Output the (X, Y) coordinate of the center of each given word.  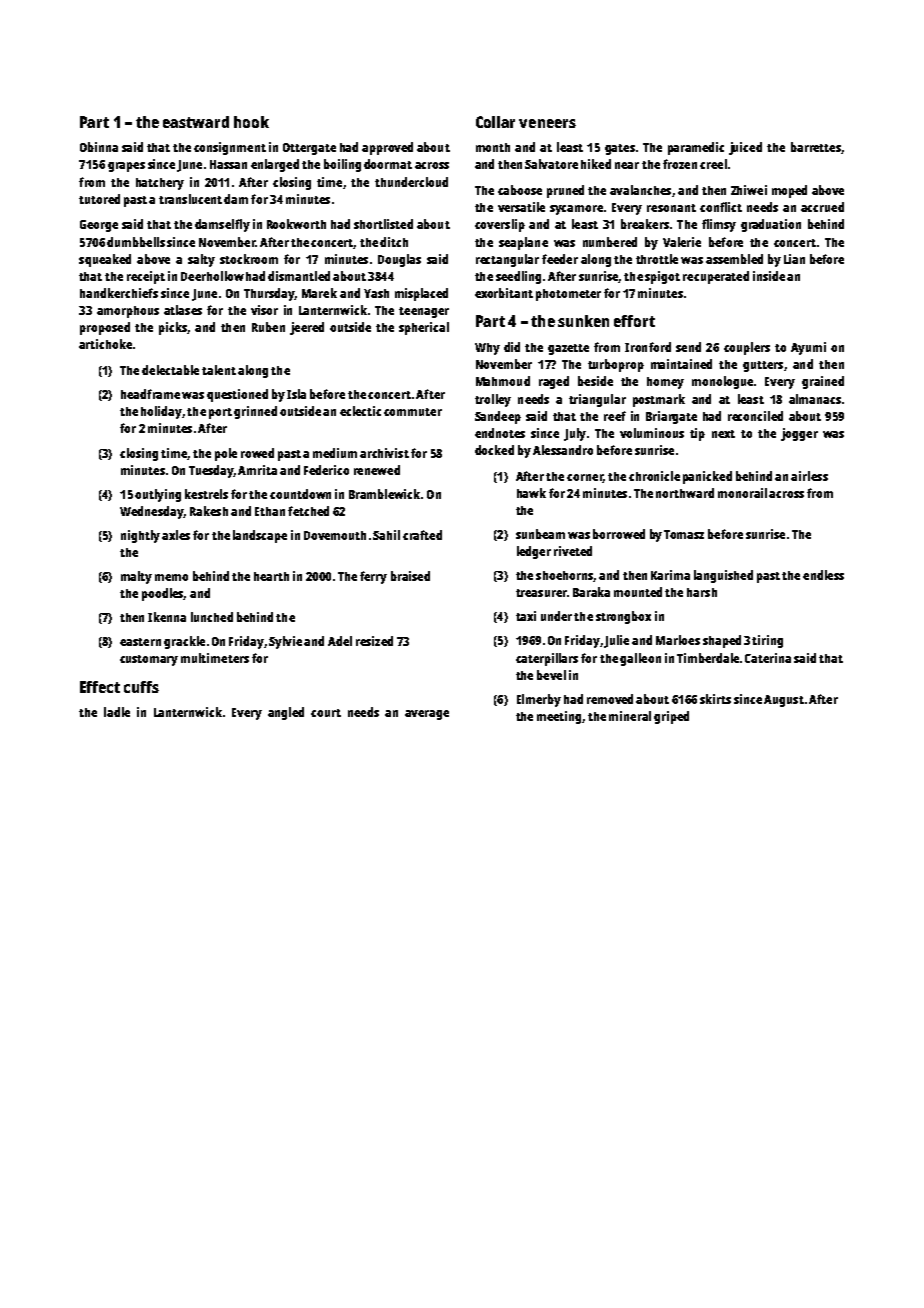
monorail (742, 493)
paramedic (696, 148)
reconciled (755, 416)
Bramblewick (384, 494)
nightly (140, 536)
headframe (150, 394)
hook (251, 122)
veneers (547, 123)
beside (595, 381)
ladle (117, 712)
